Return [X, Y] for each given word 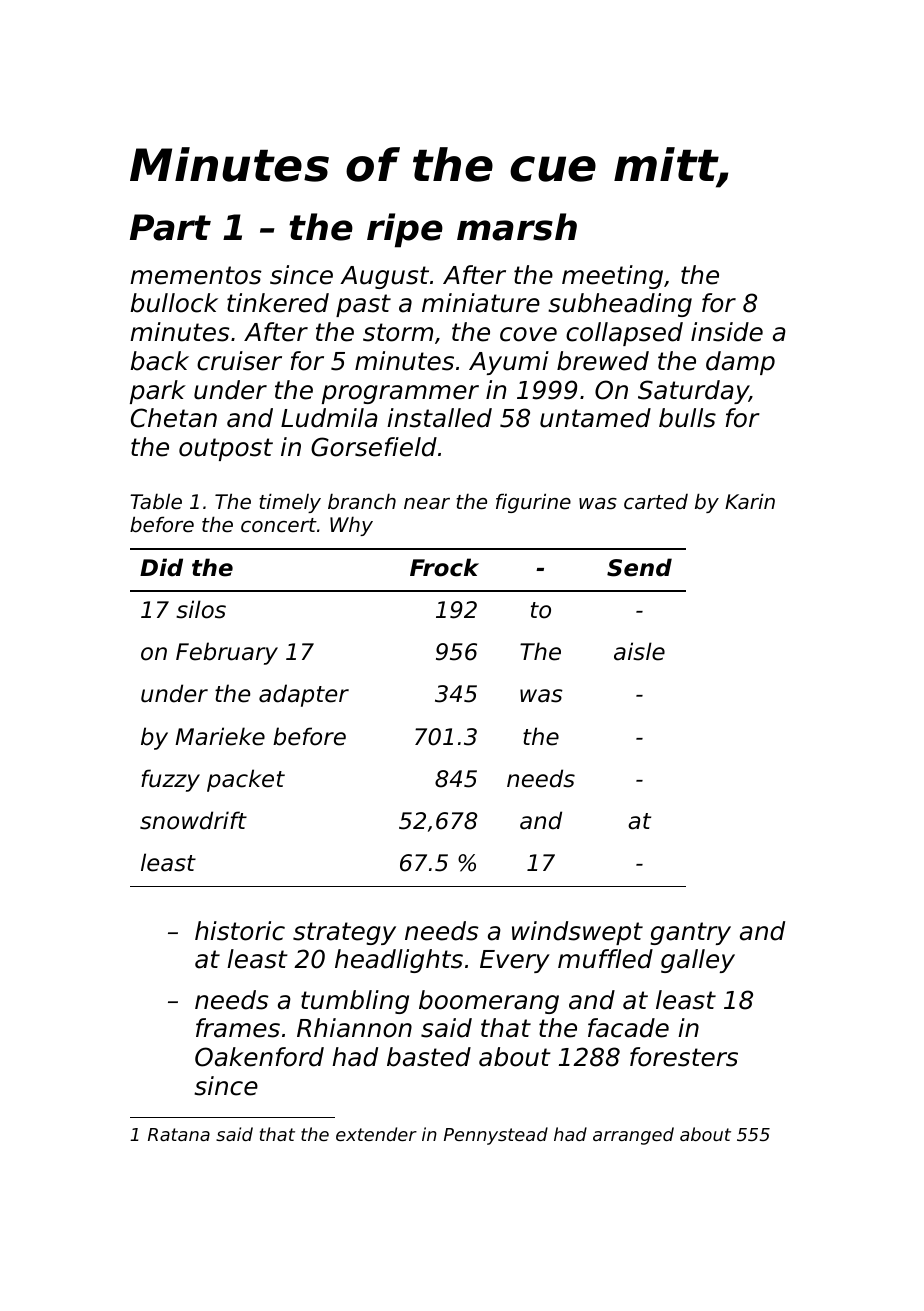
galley [698, 961]
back [159, 361]
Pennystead [496, 1136]
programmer [400, 394]
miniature [481, 303]
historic [240, 931]
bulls [687, 418]
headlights [399, 961]
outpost [226, 449]
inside [727, 332]
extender [376, 1134]
